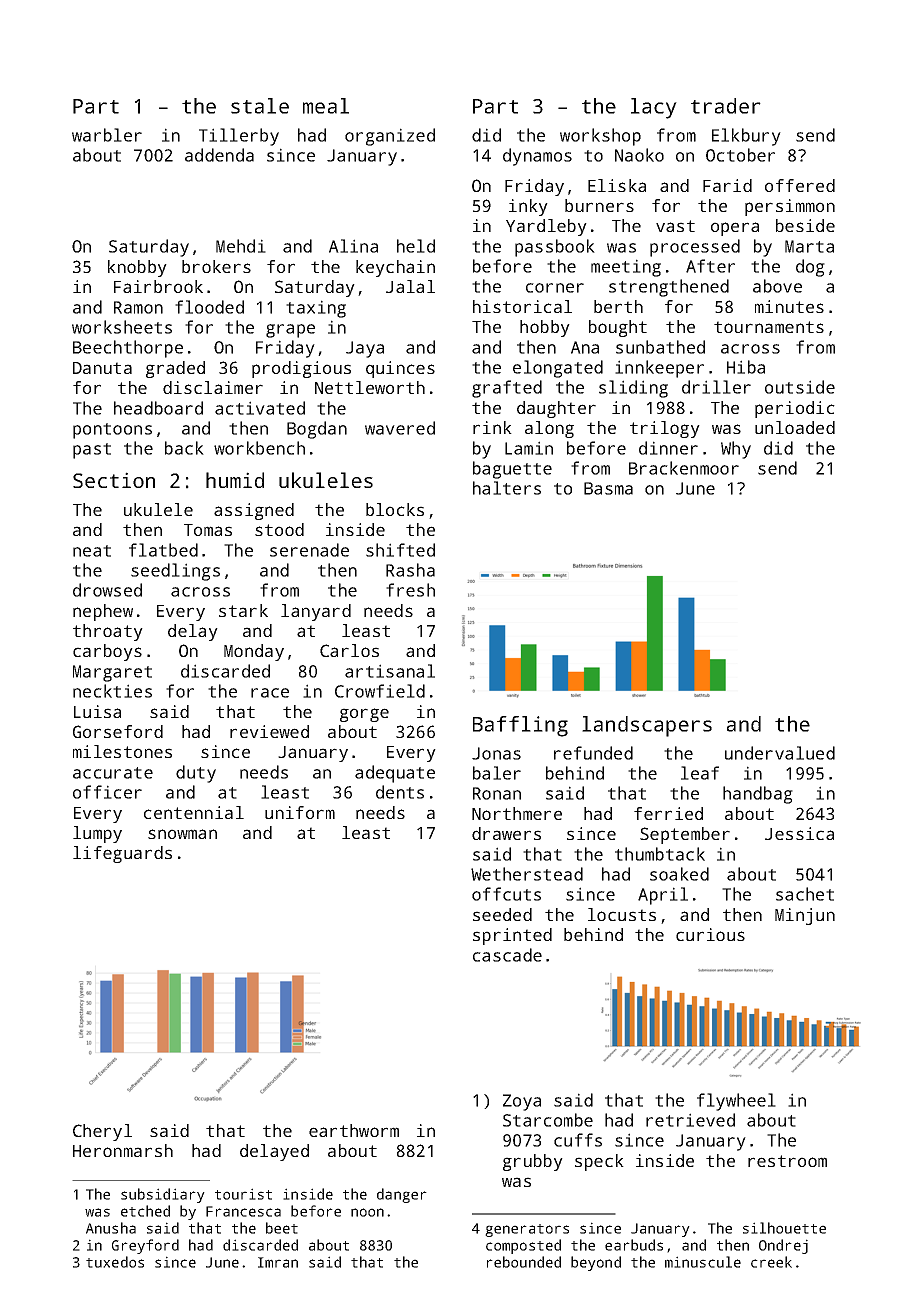 Image resolution: width=908 pixels, height=1316 pixels. What do you see at coordinates (596, 1263) in the screenshot?
I see `beyond` at bounding box center [596, 1263].
